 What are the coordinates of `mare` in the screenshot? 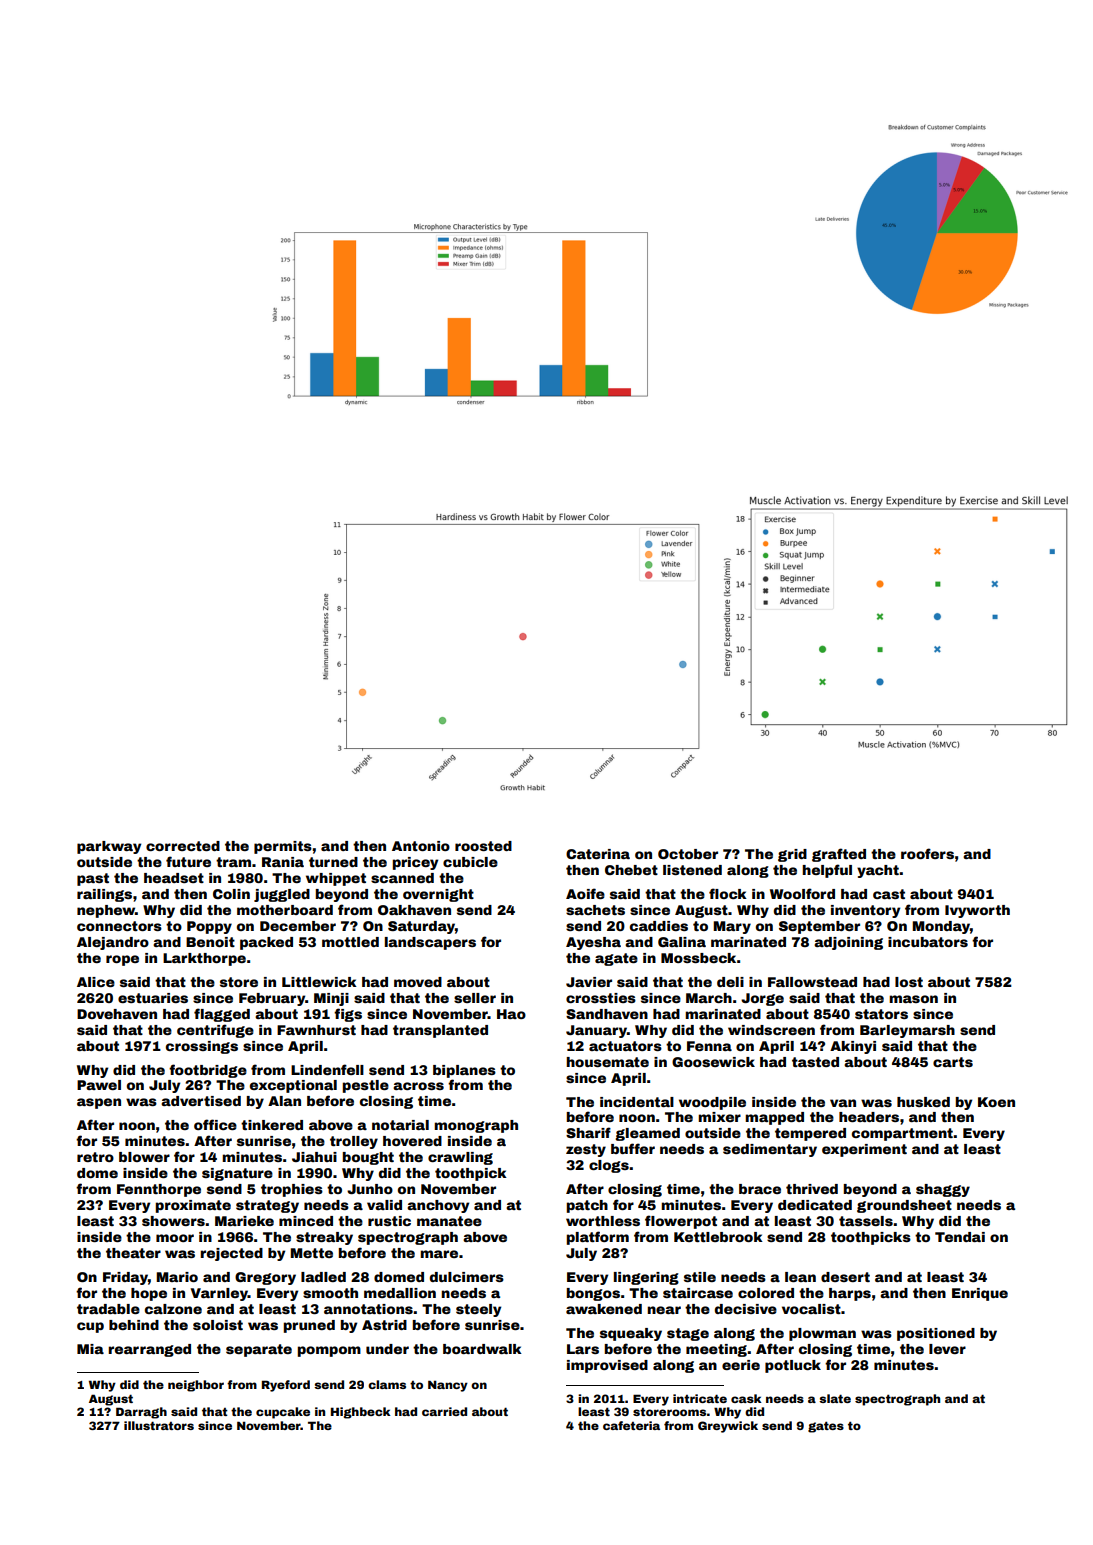 It's located at (439, 1254).
